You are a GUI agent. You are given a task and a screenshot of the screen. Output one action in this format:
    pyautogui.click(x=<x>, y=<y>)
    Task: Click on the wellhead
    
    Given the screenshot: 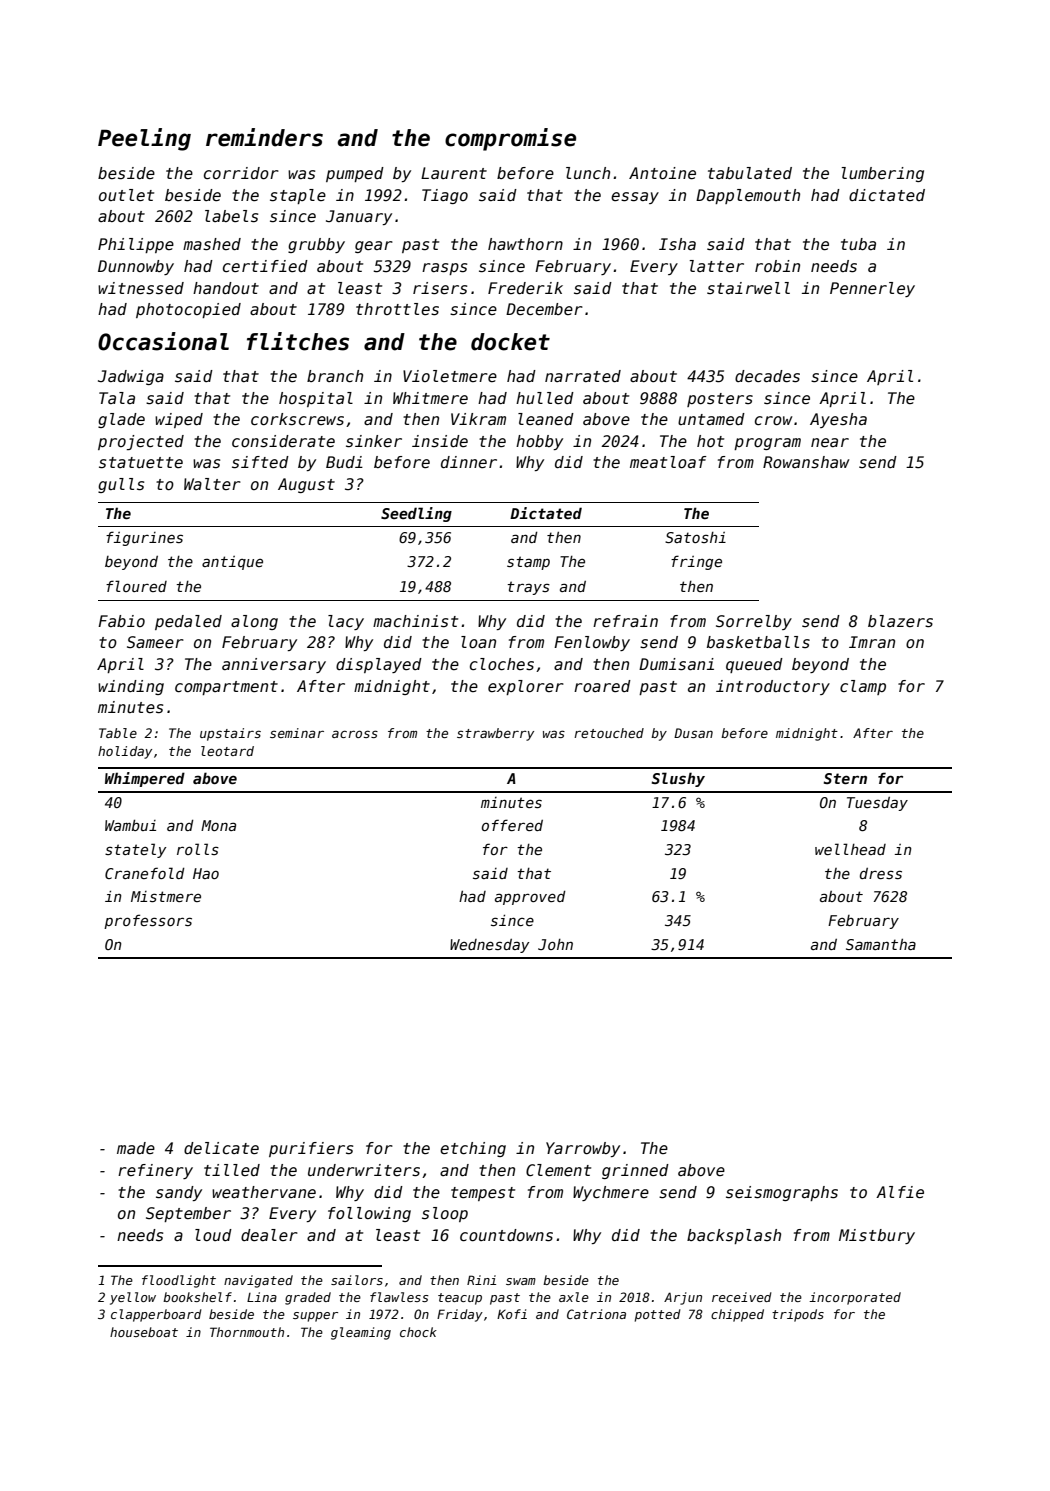 What is the action you would take?
    pyautogui.click(x=850, y=849)
